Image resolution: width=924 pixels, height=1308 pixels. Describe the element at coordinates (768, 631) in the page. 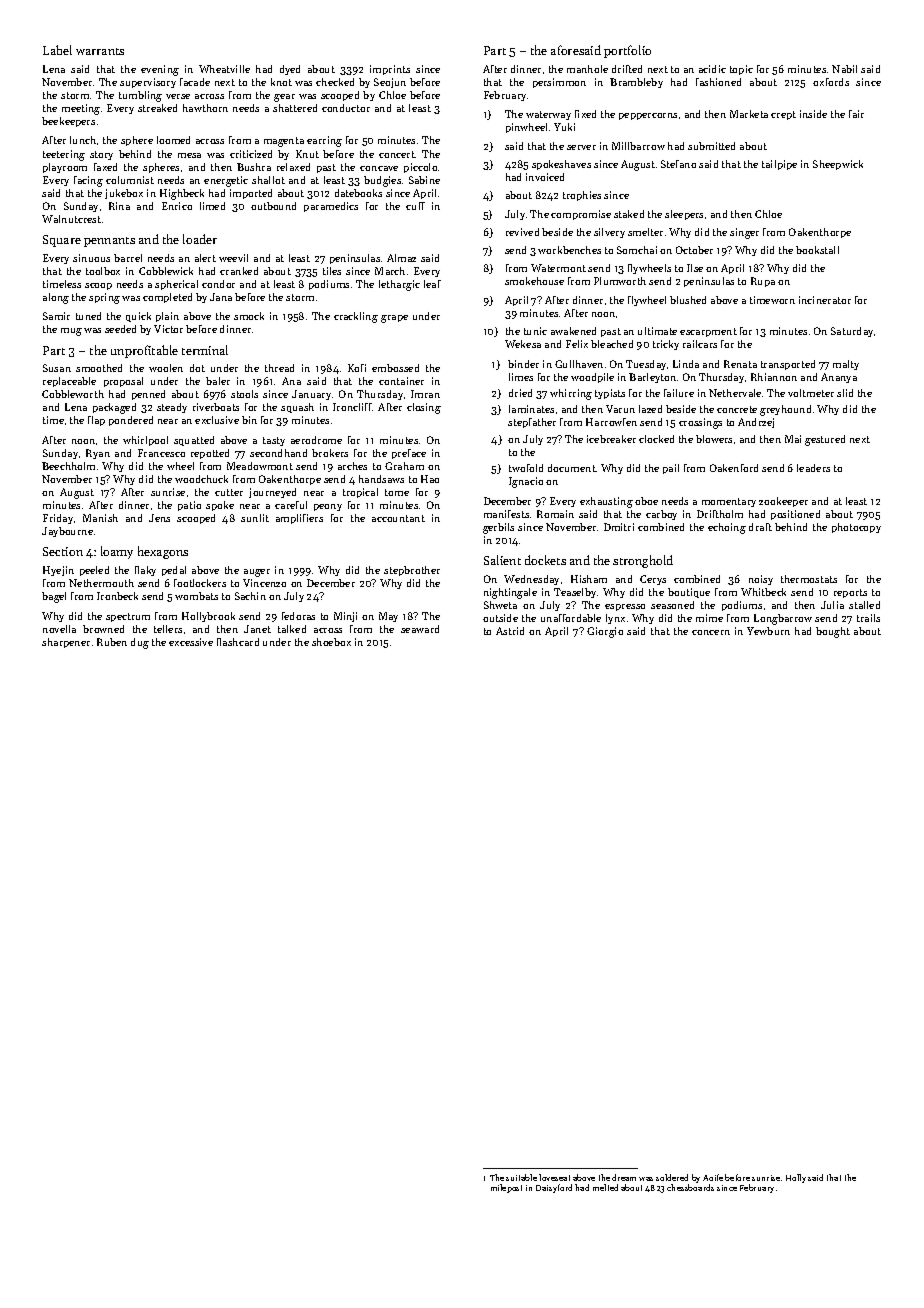

I see `Yewburn` at that location.
